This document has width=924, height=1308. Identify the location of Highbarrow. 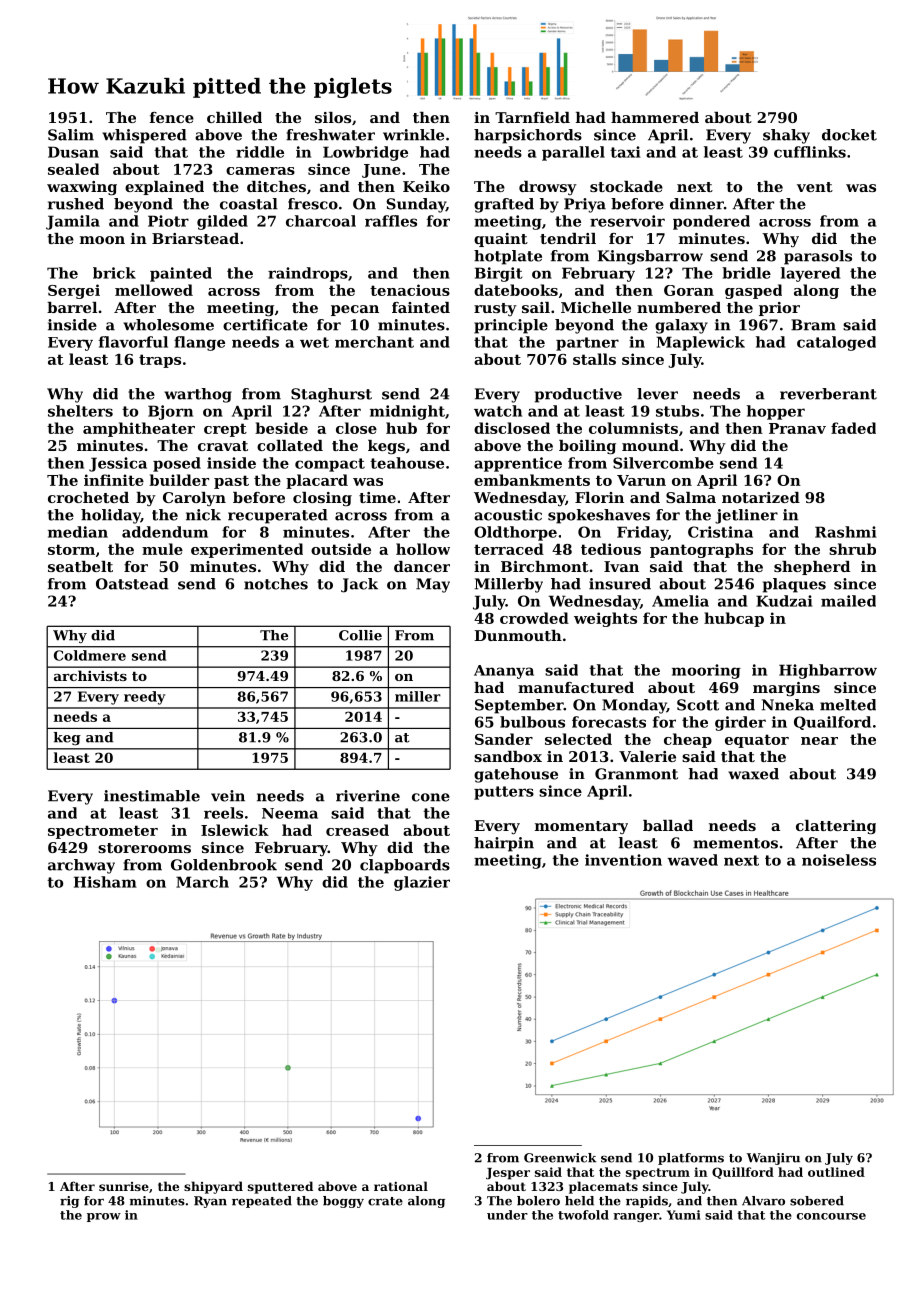
(828, 671).
